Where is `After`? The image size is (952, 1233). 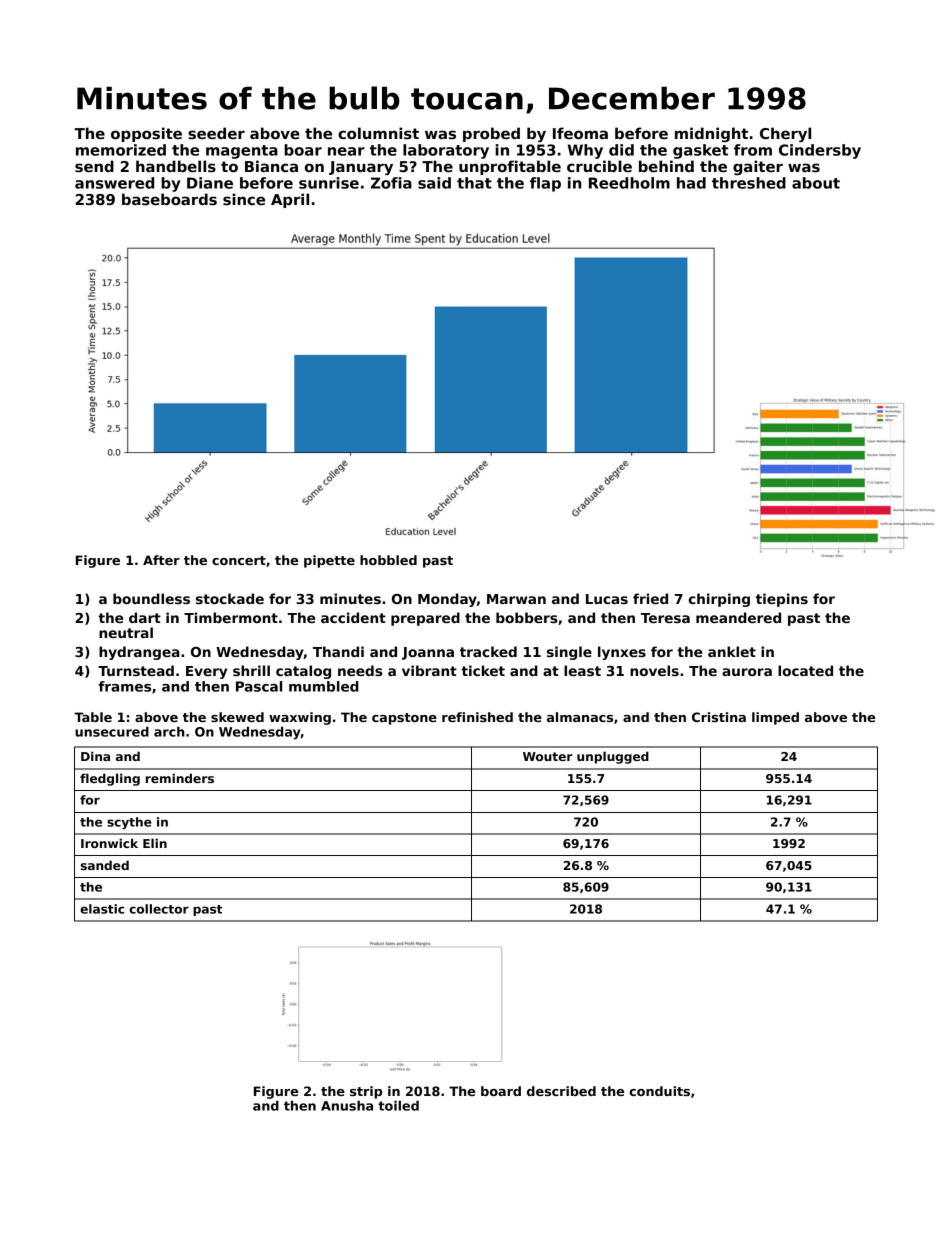
After is located at coordinates (161, 560).
